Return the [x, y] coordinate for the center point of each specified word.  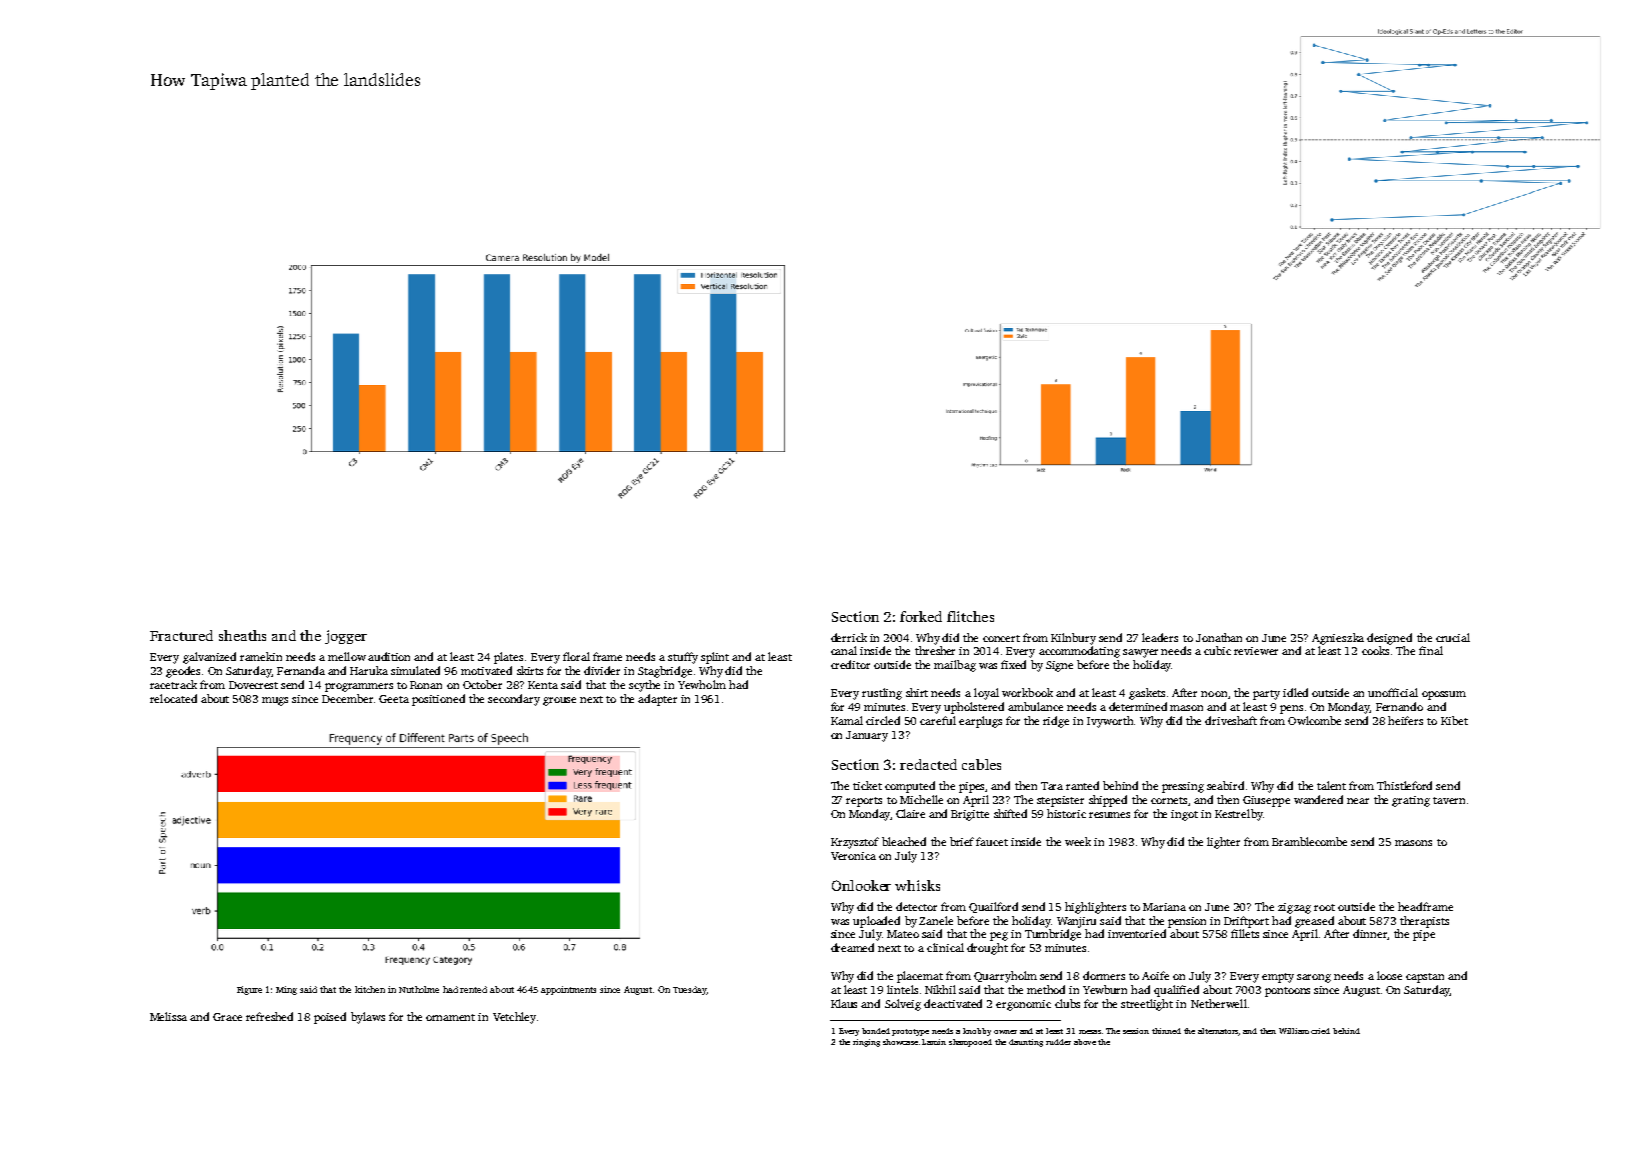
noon [1214, 694]
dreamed [852, 947]
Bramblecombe [1309, 841]
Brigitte [970, 815]
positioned [438, 700]
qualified [1176, 991]
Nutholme [419, 989]
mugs [275, 701]
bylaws [368, 1018]
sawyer [1140, 653]
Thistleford [1404, 785]
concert [1001, 638]
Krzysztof [855, 843]
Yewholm [702, 684]
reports [864, 802]
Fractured [181, 635]
